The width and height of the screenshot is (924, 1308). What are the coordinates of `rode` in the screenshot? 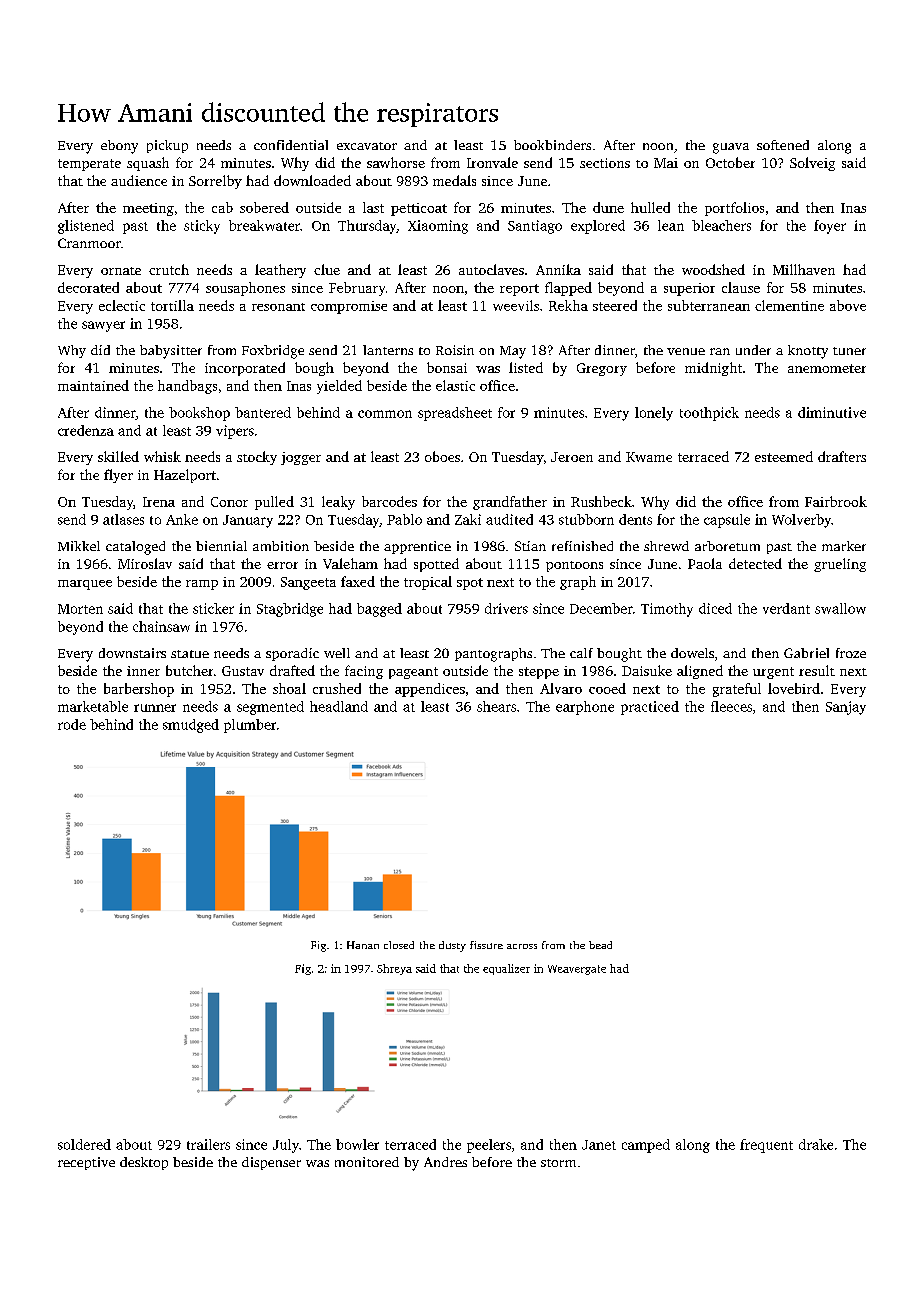 It's located at (72, 724).
